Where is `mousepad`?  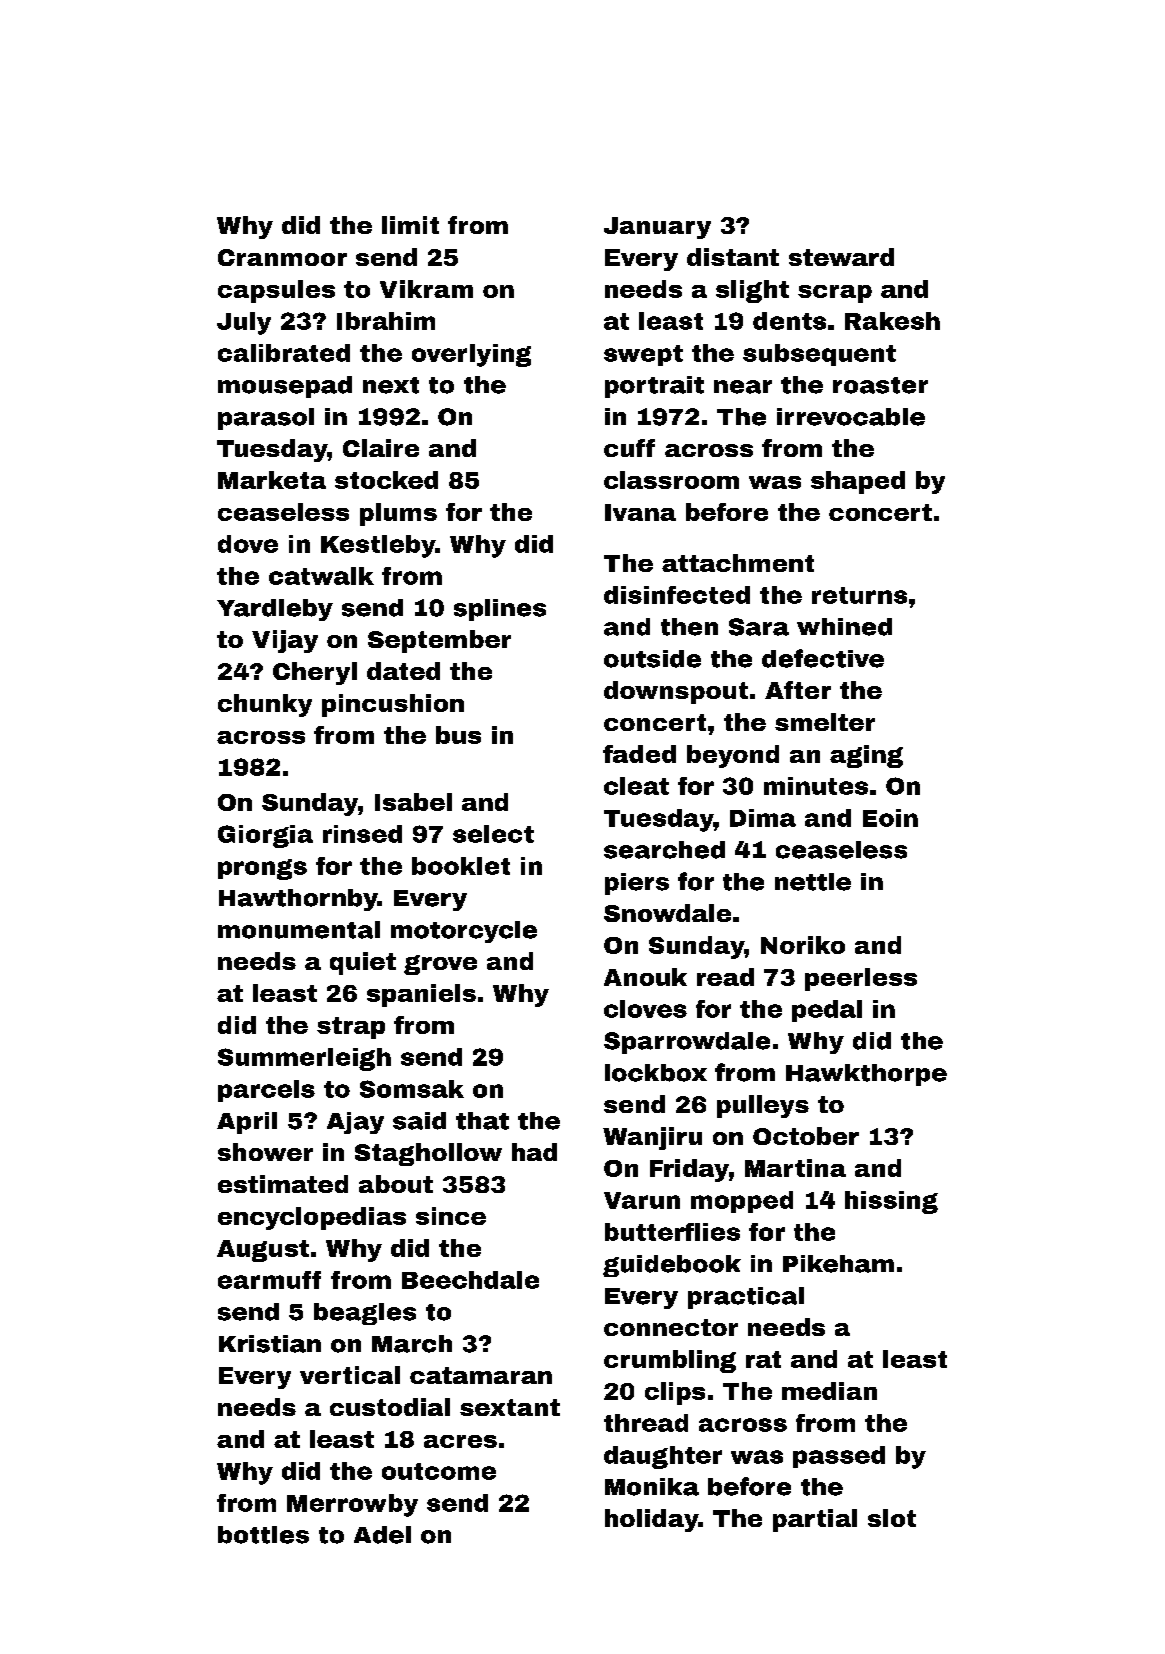
mousepad is located at coordinates (285, 387).
